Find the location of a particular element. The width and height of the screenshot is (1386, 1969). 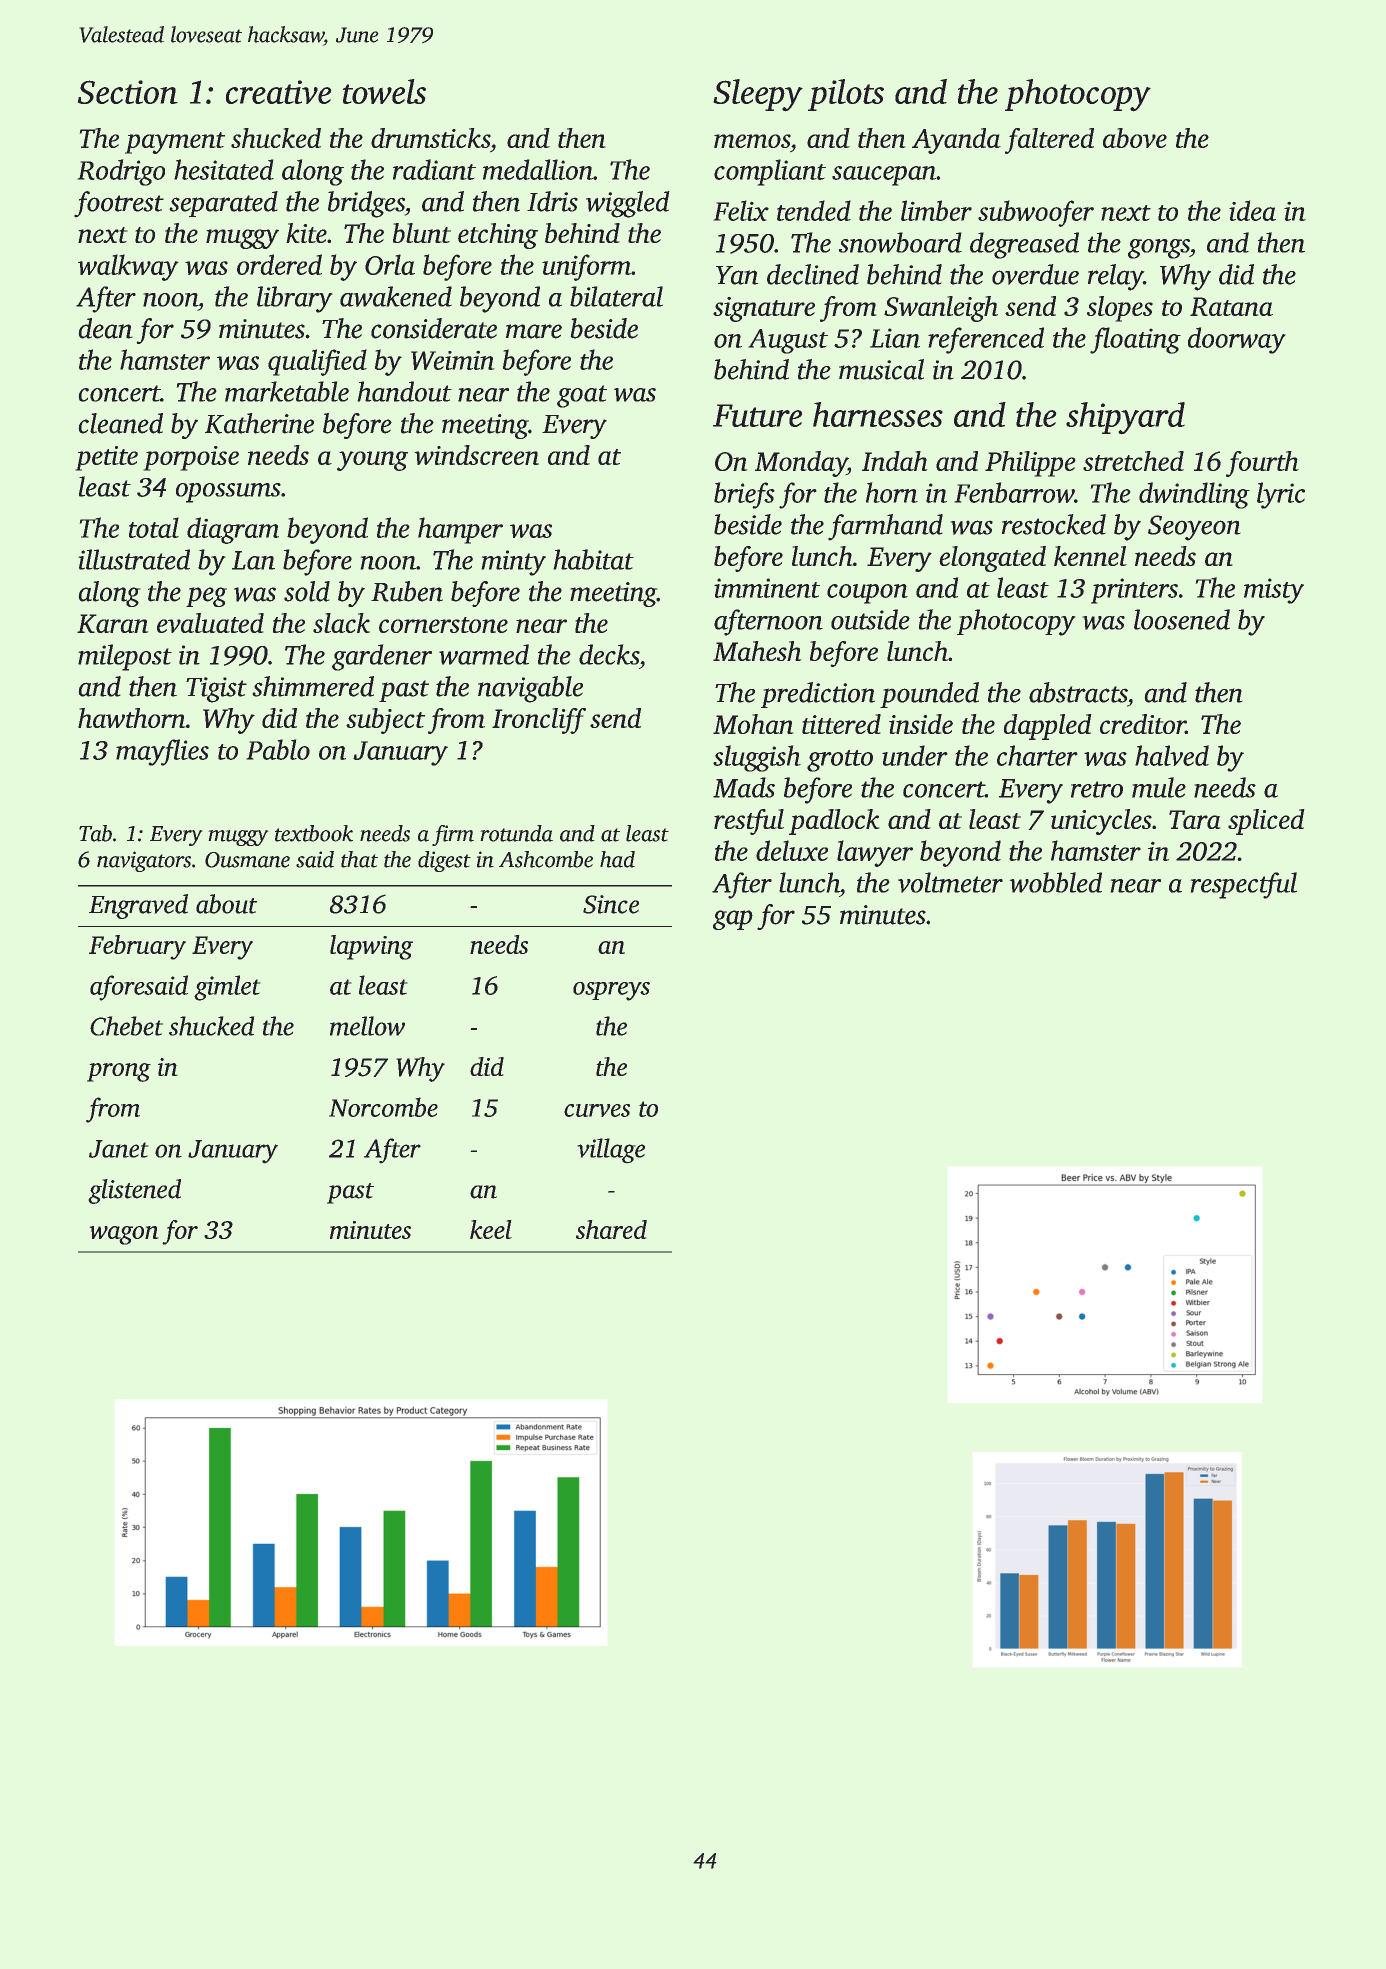

bridges is located at coordinates (366, 204).
